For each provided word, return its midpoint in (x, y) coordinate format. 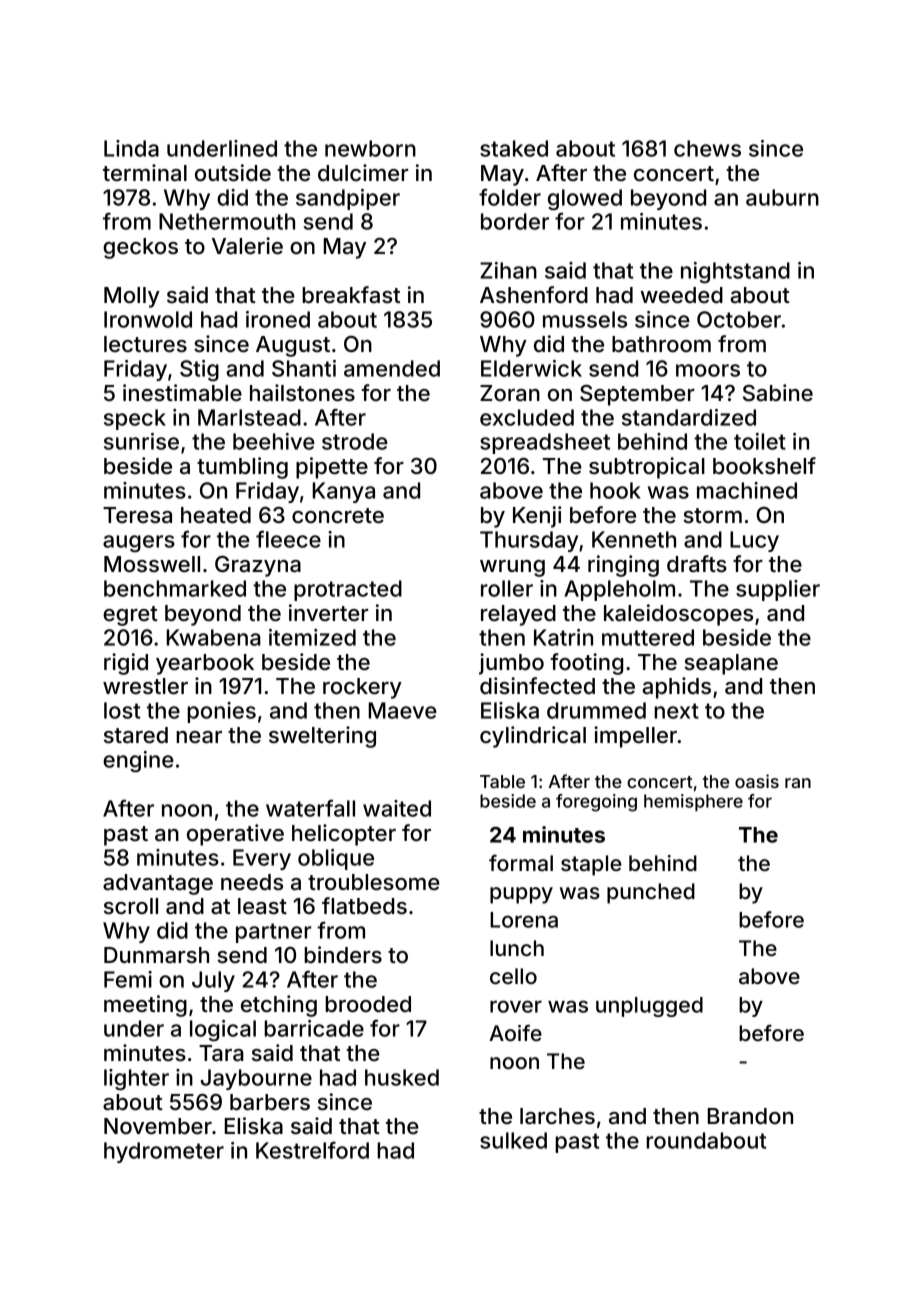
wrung (512, 568)
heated (216, 515)
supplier (778, 590)
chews (707, 148)
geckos (140, 248)
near (199, 737)
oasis (757, 781)
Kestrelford (312, 1150)
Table (502, 781)
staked (514, 148)
